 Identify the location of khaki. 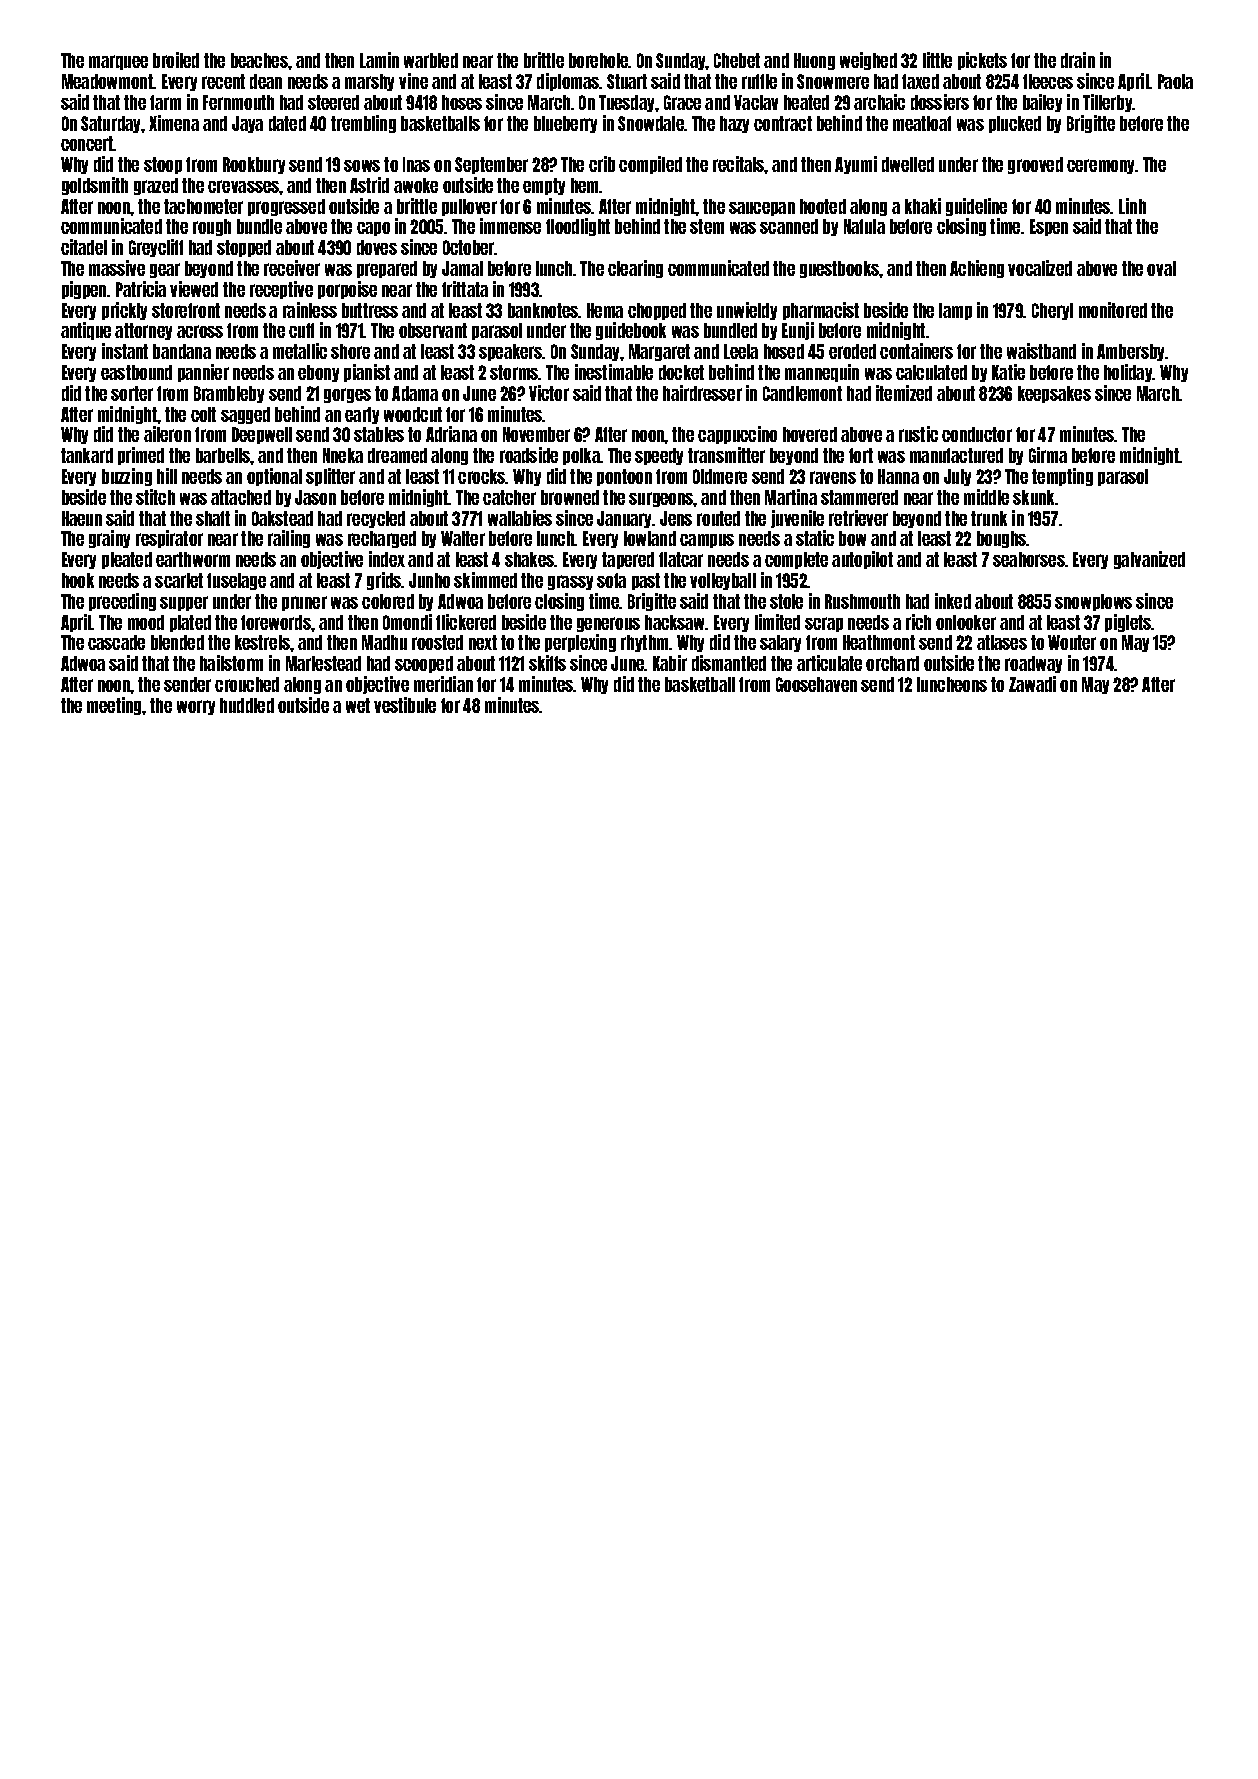
(923, 206).
